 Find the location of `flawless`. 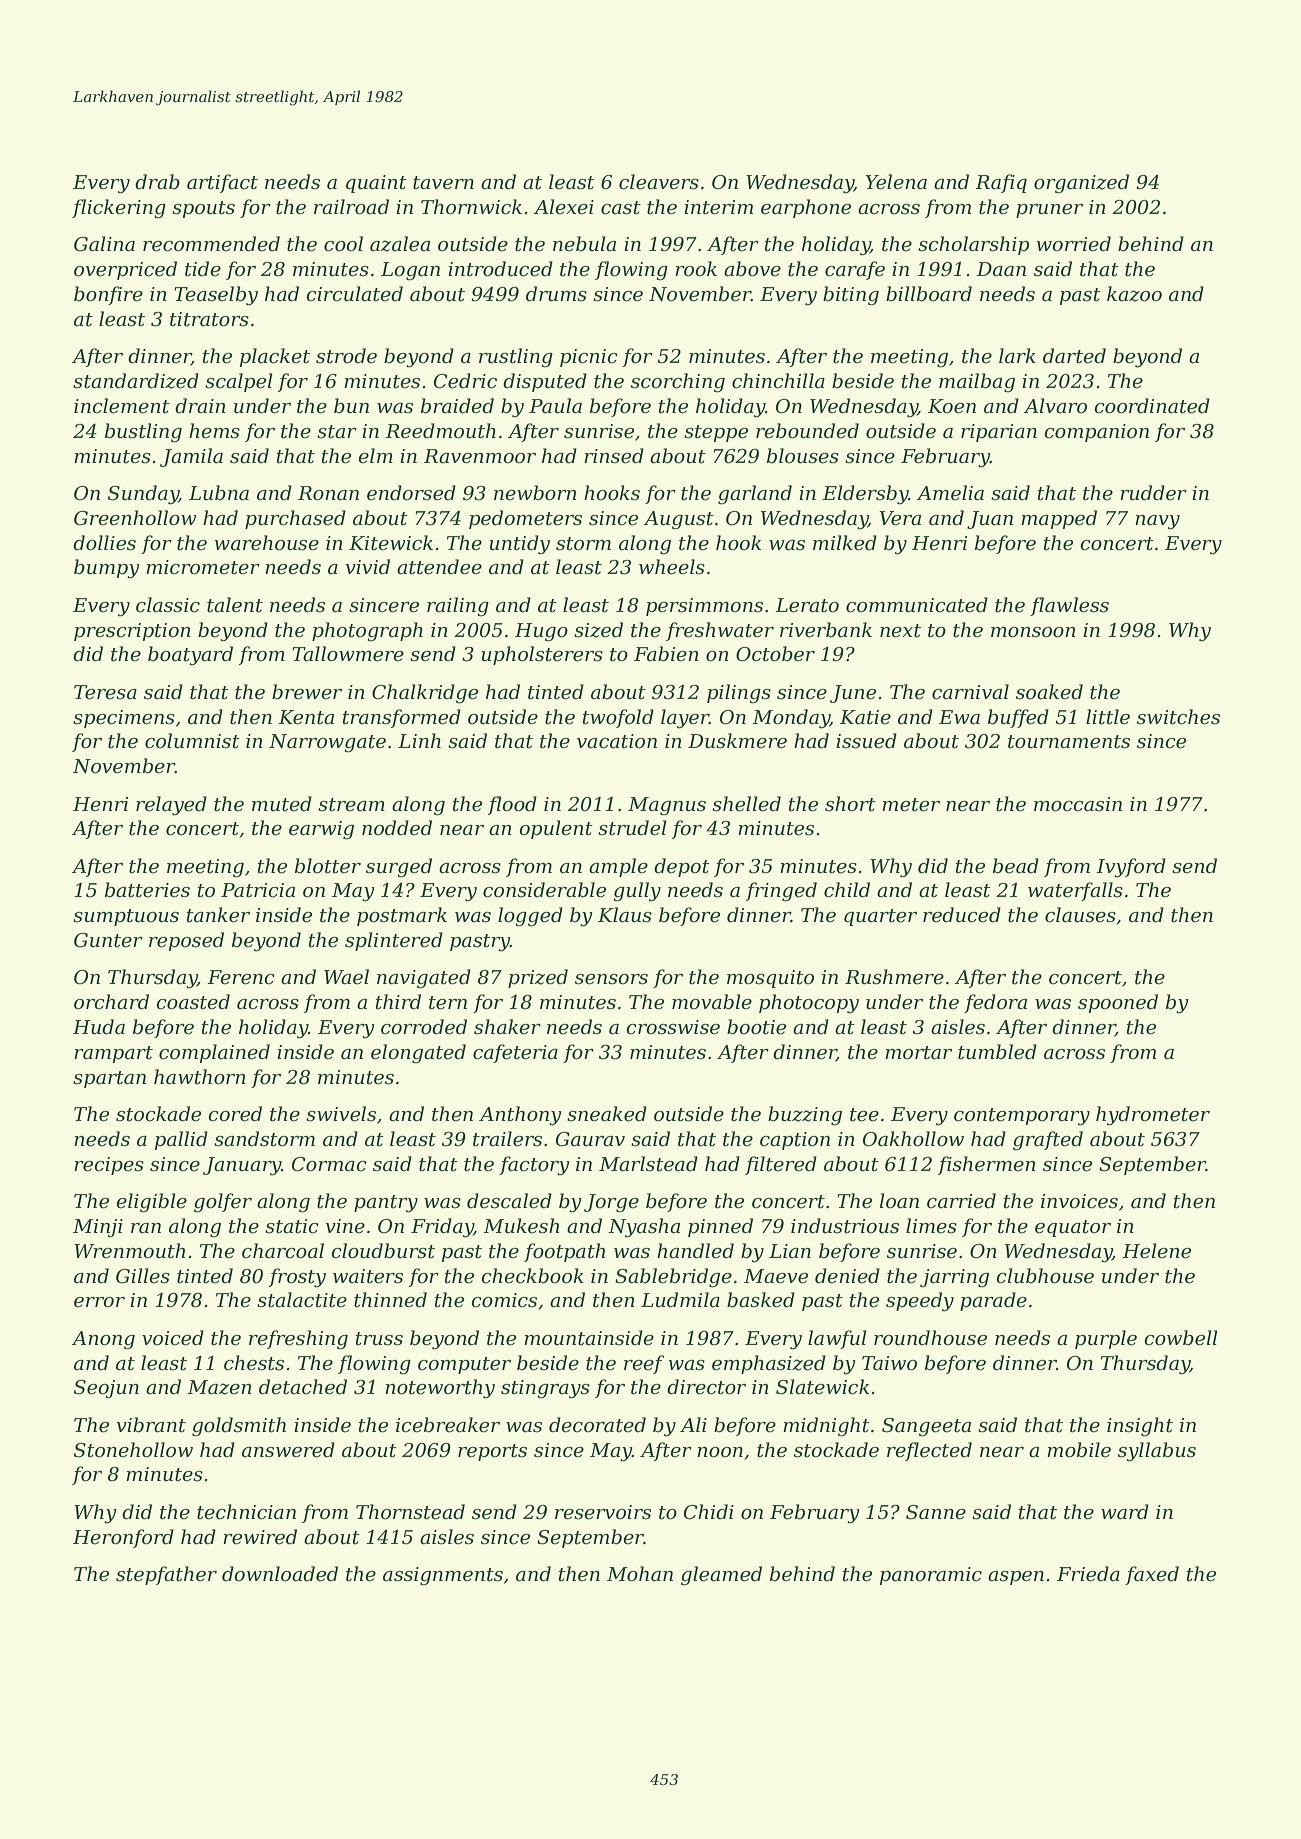

flawless is located at coordinates (1069, 606).
